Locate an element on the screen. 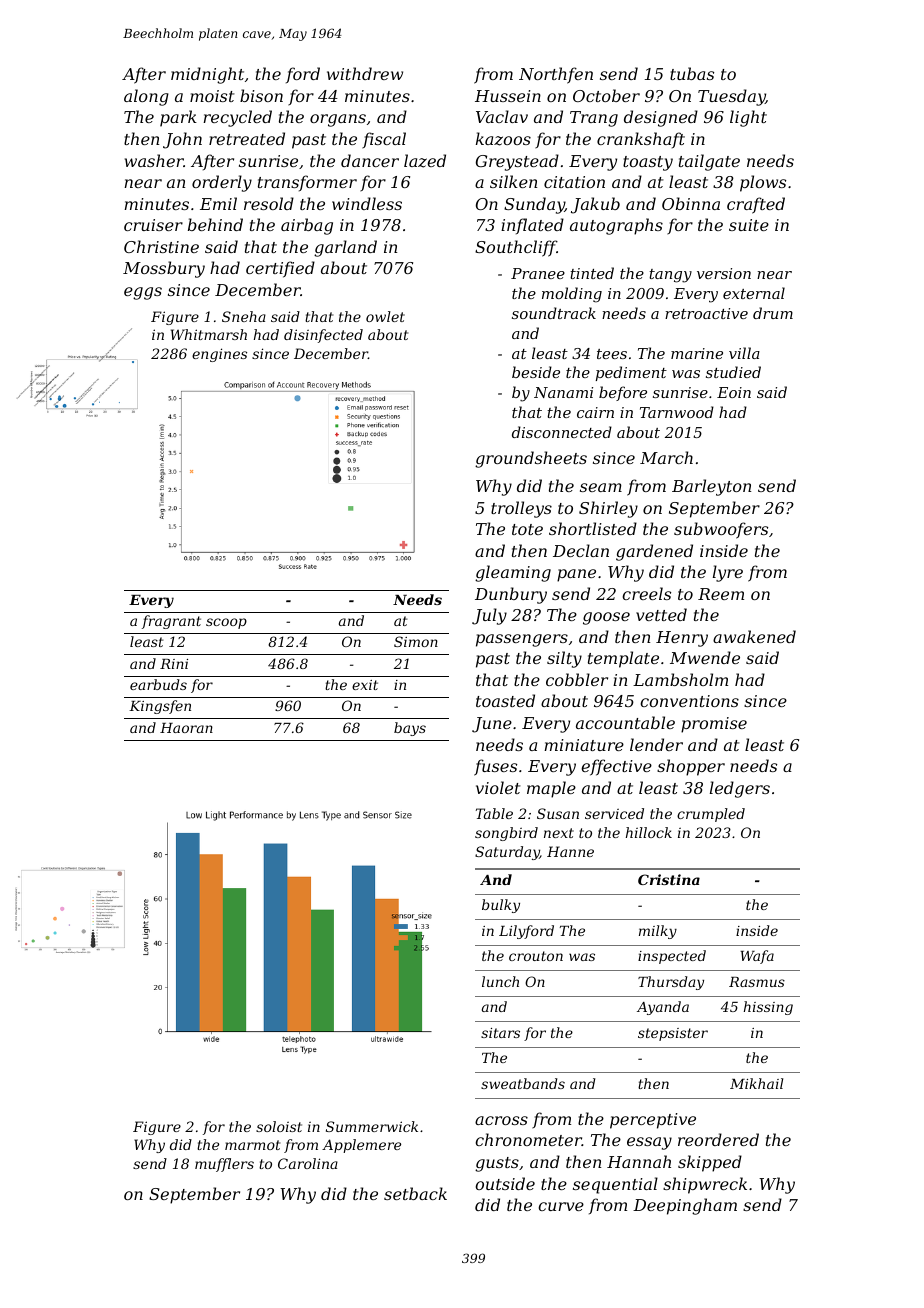 This screenshot has width=924, height=1308. disinfected is located at coordinates (323, 336).
